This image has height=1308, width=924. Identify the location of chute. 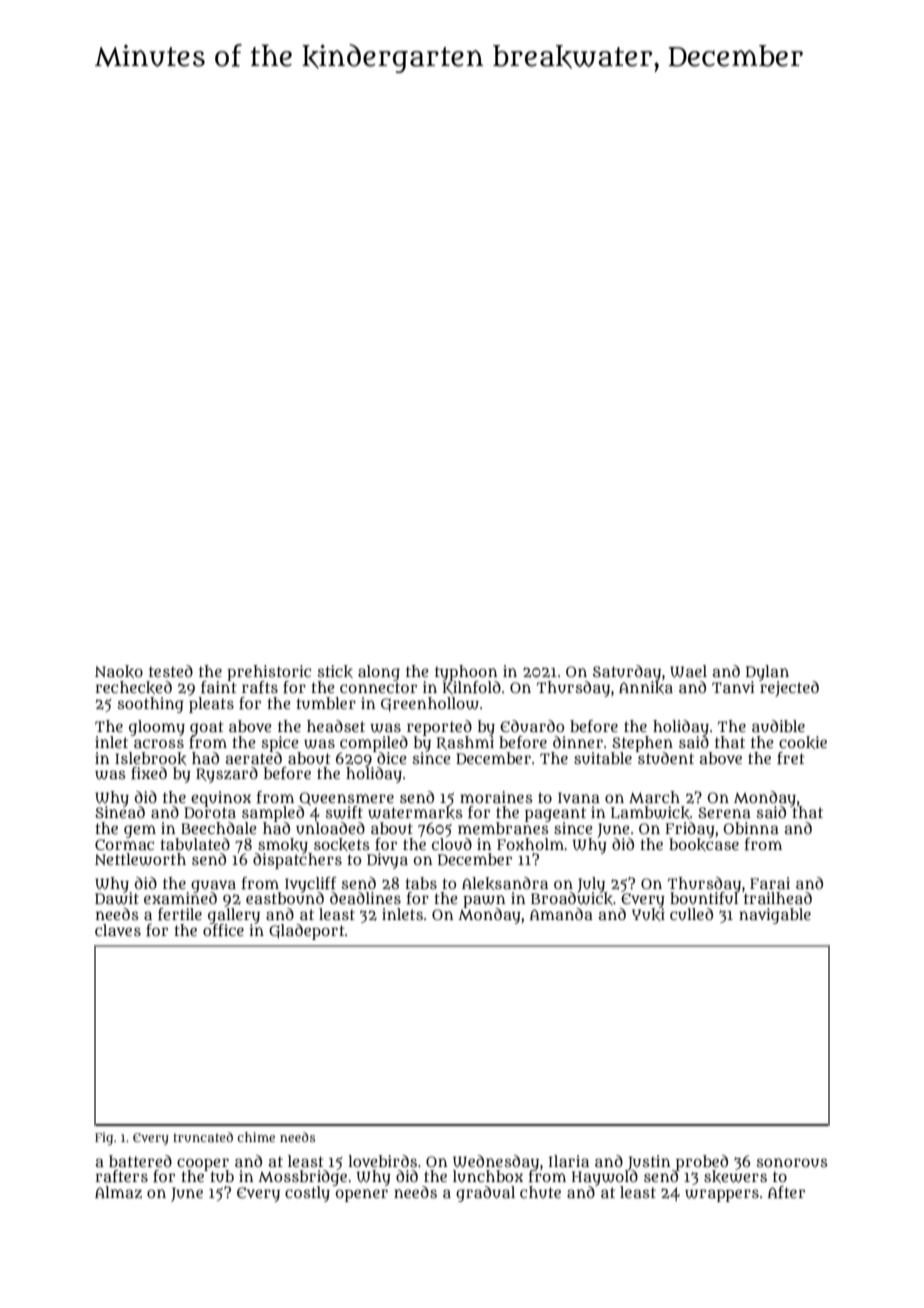
(540, 1192).
